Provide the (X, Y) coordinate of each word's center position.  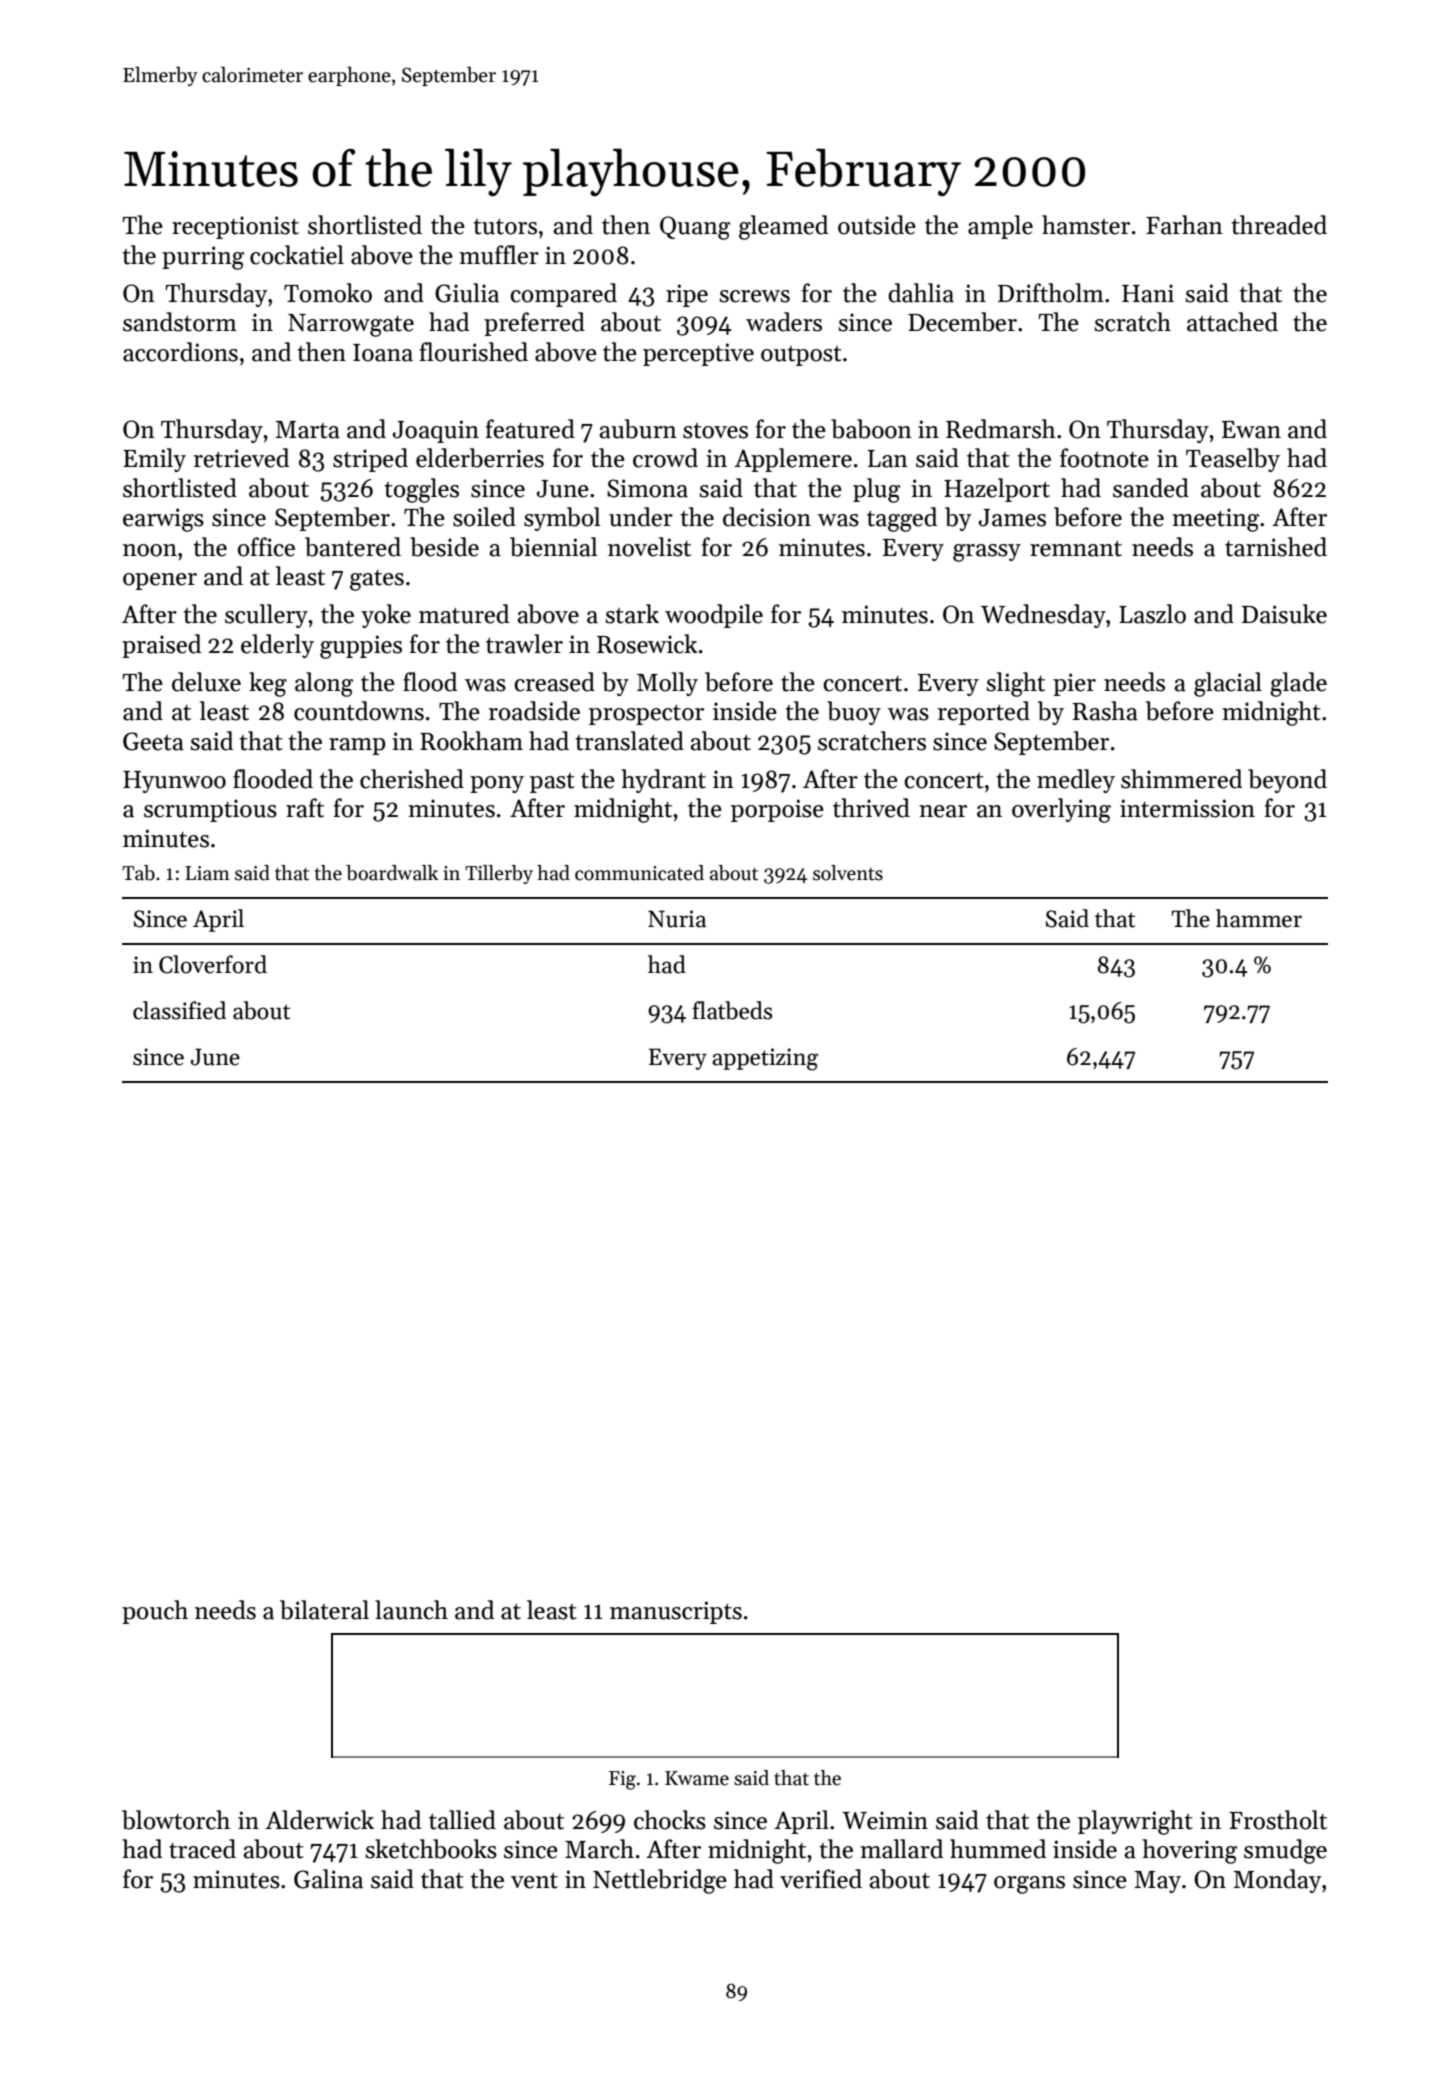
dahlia (921, 293)
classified (179, 1010)
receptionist (235, 227)
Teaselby (1233, 460)
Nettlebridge (660, 1881)
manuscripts (676, 1612)
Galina (328, 1879)
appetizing (765, 1059)
